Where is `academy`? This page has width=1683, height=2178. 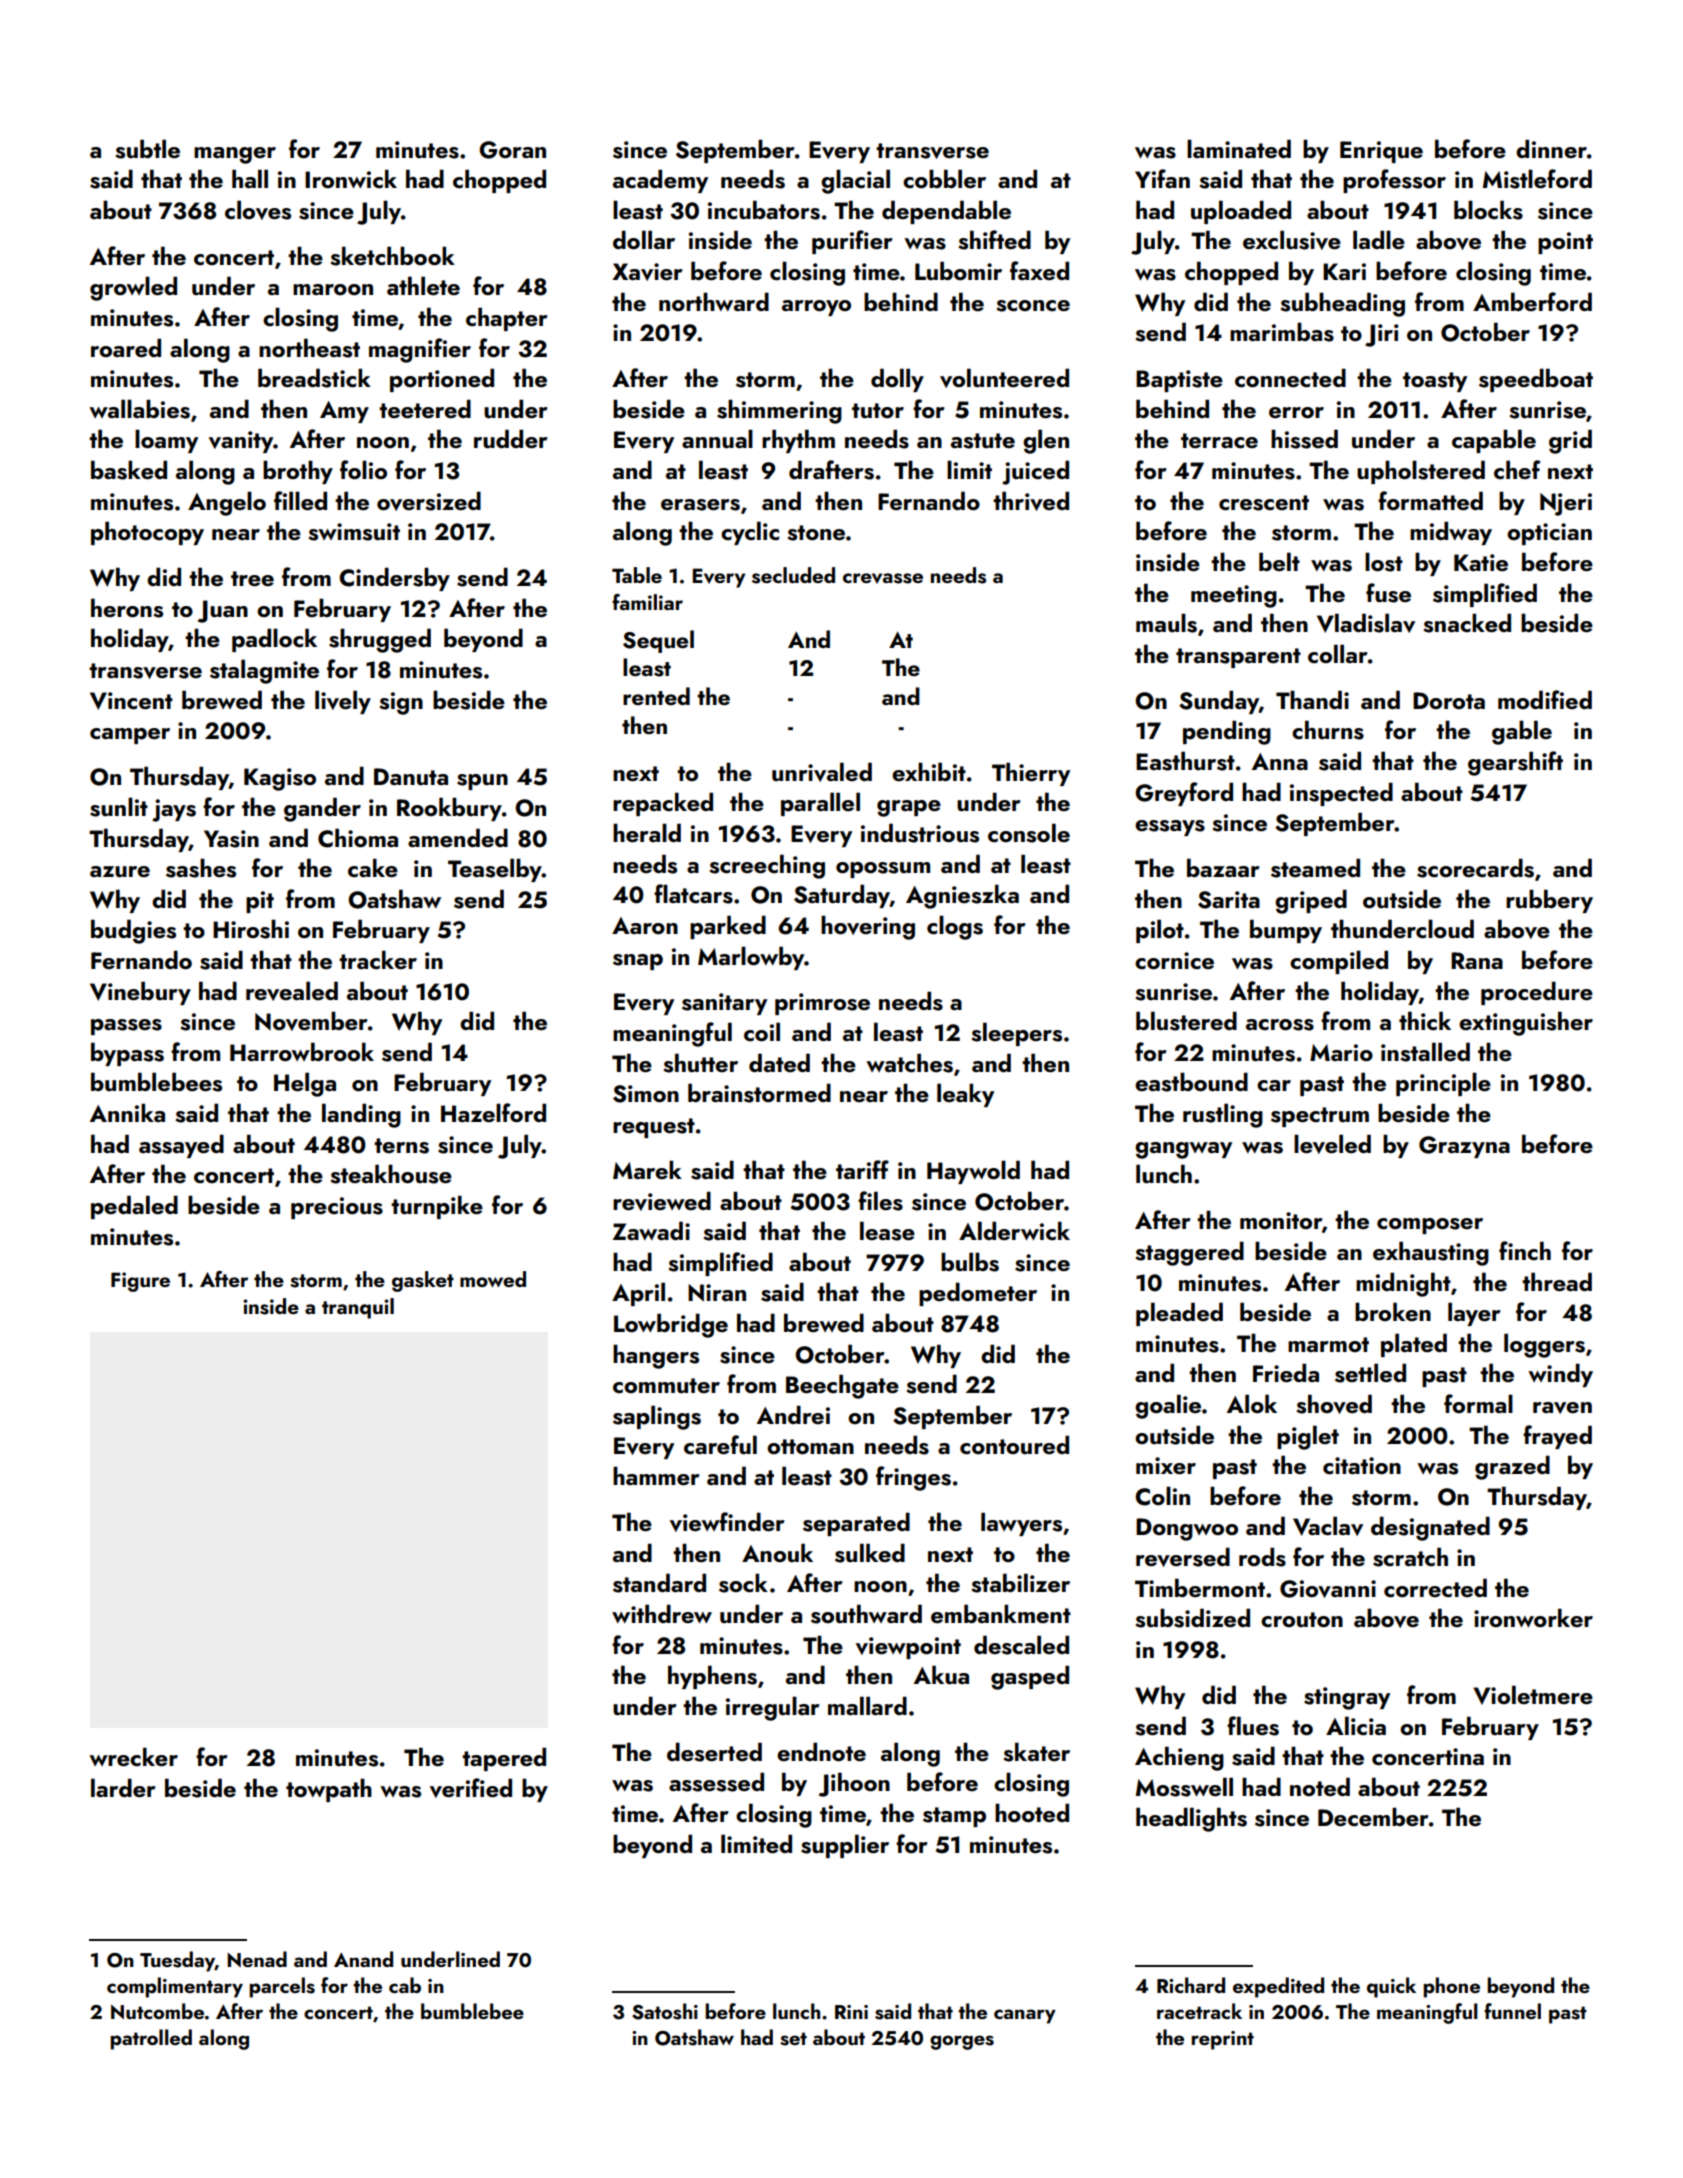 academy is located at coordinates (660, 181).
